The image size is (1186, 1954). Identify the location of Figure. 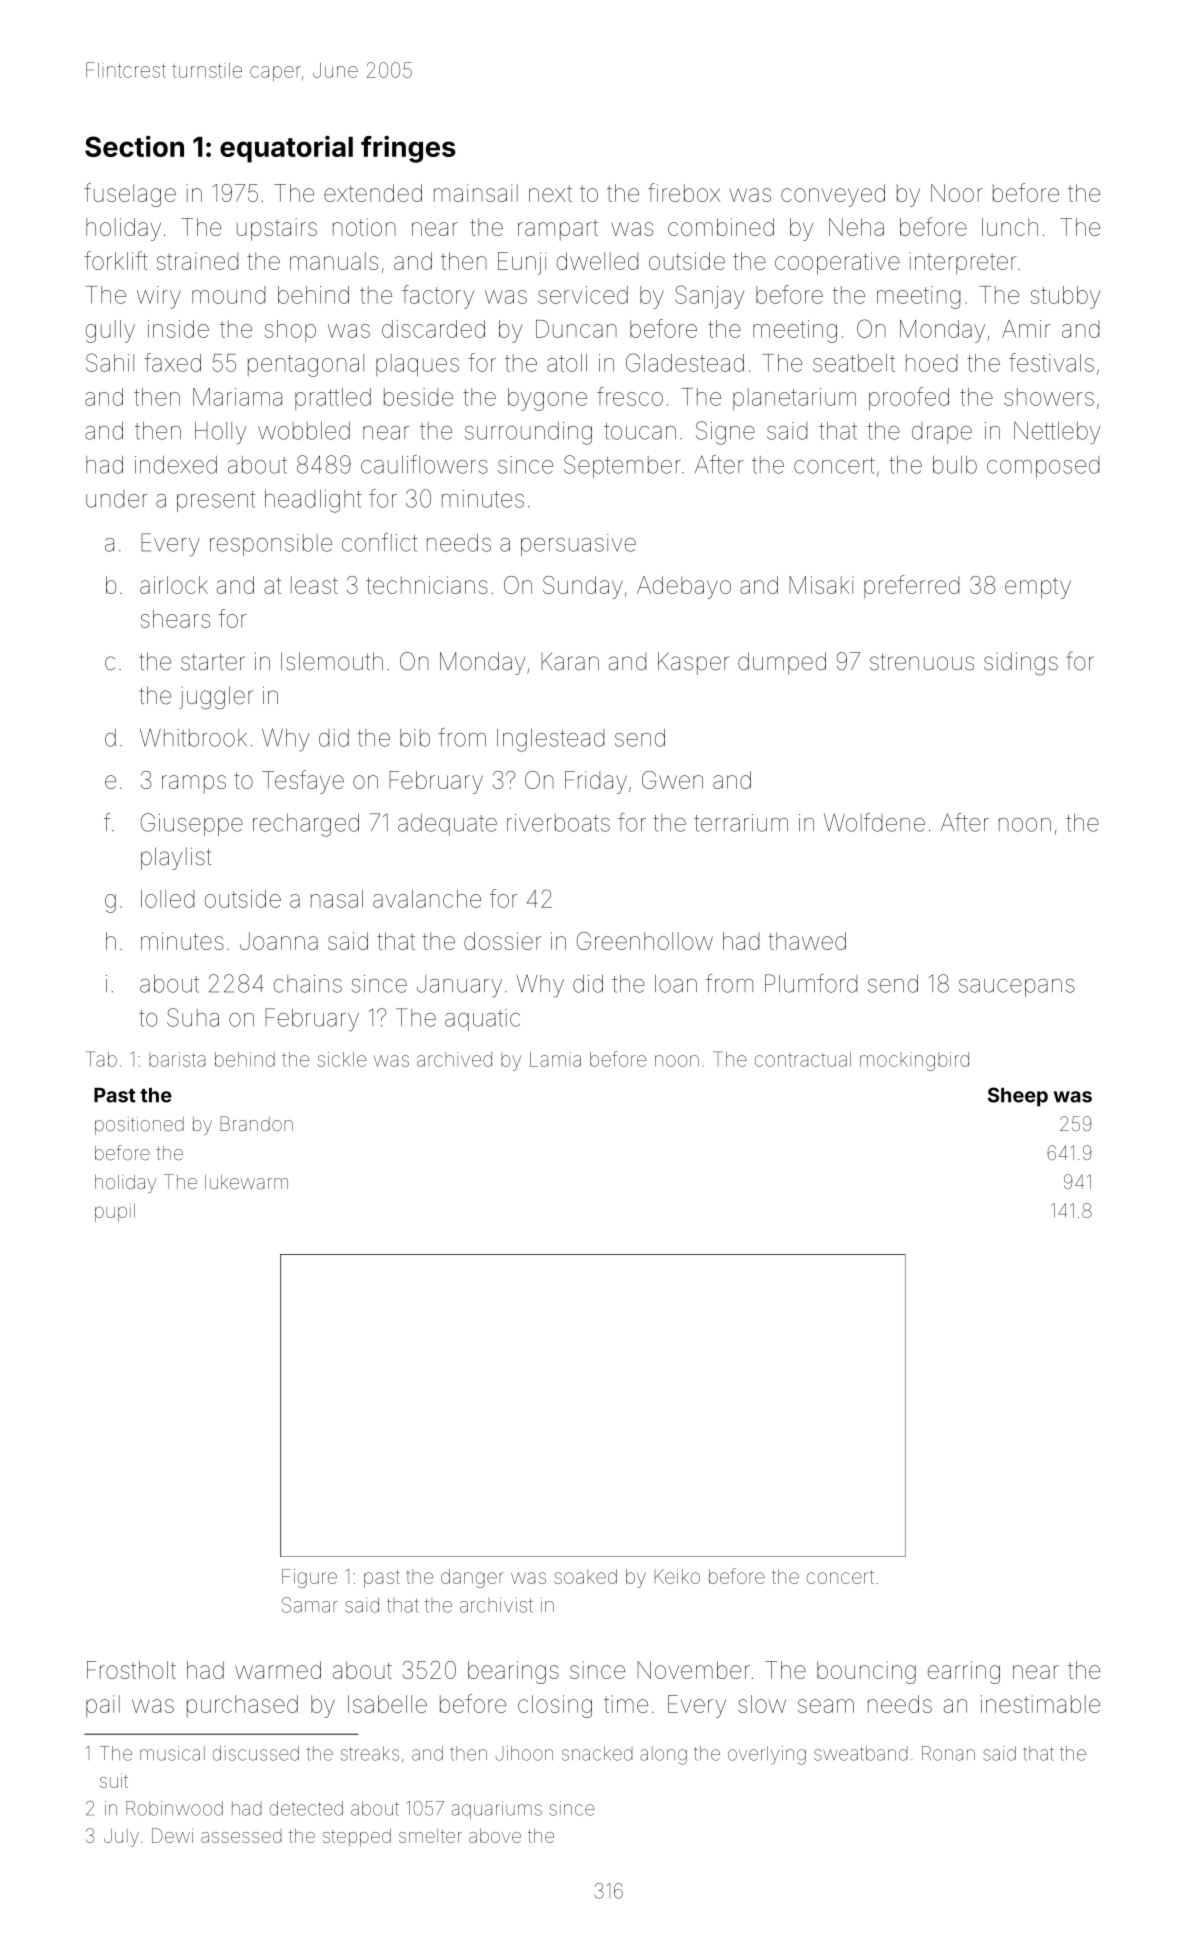
(309, 1578).
